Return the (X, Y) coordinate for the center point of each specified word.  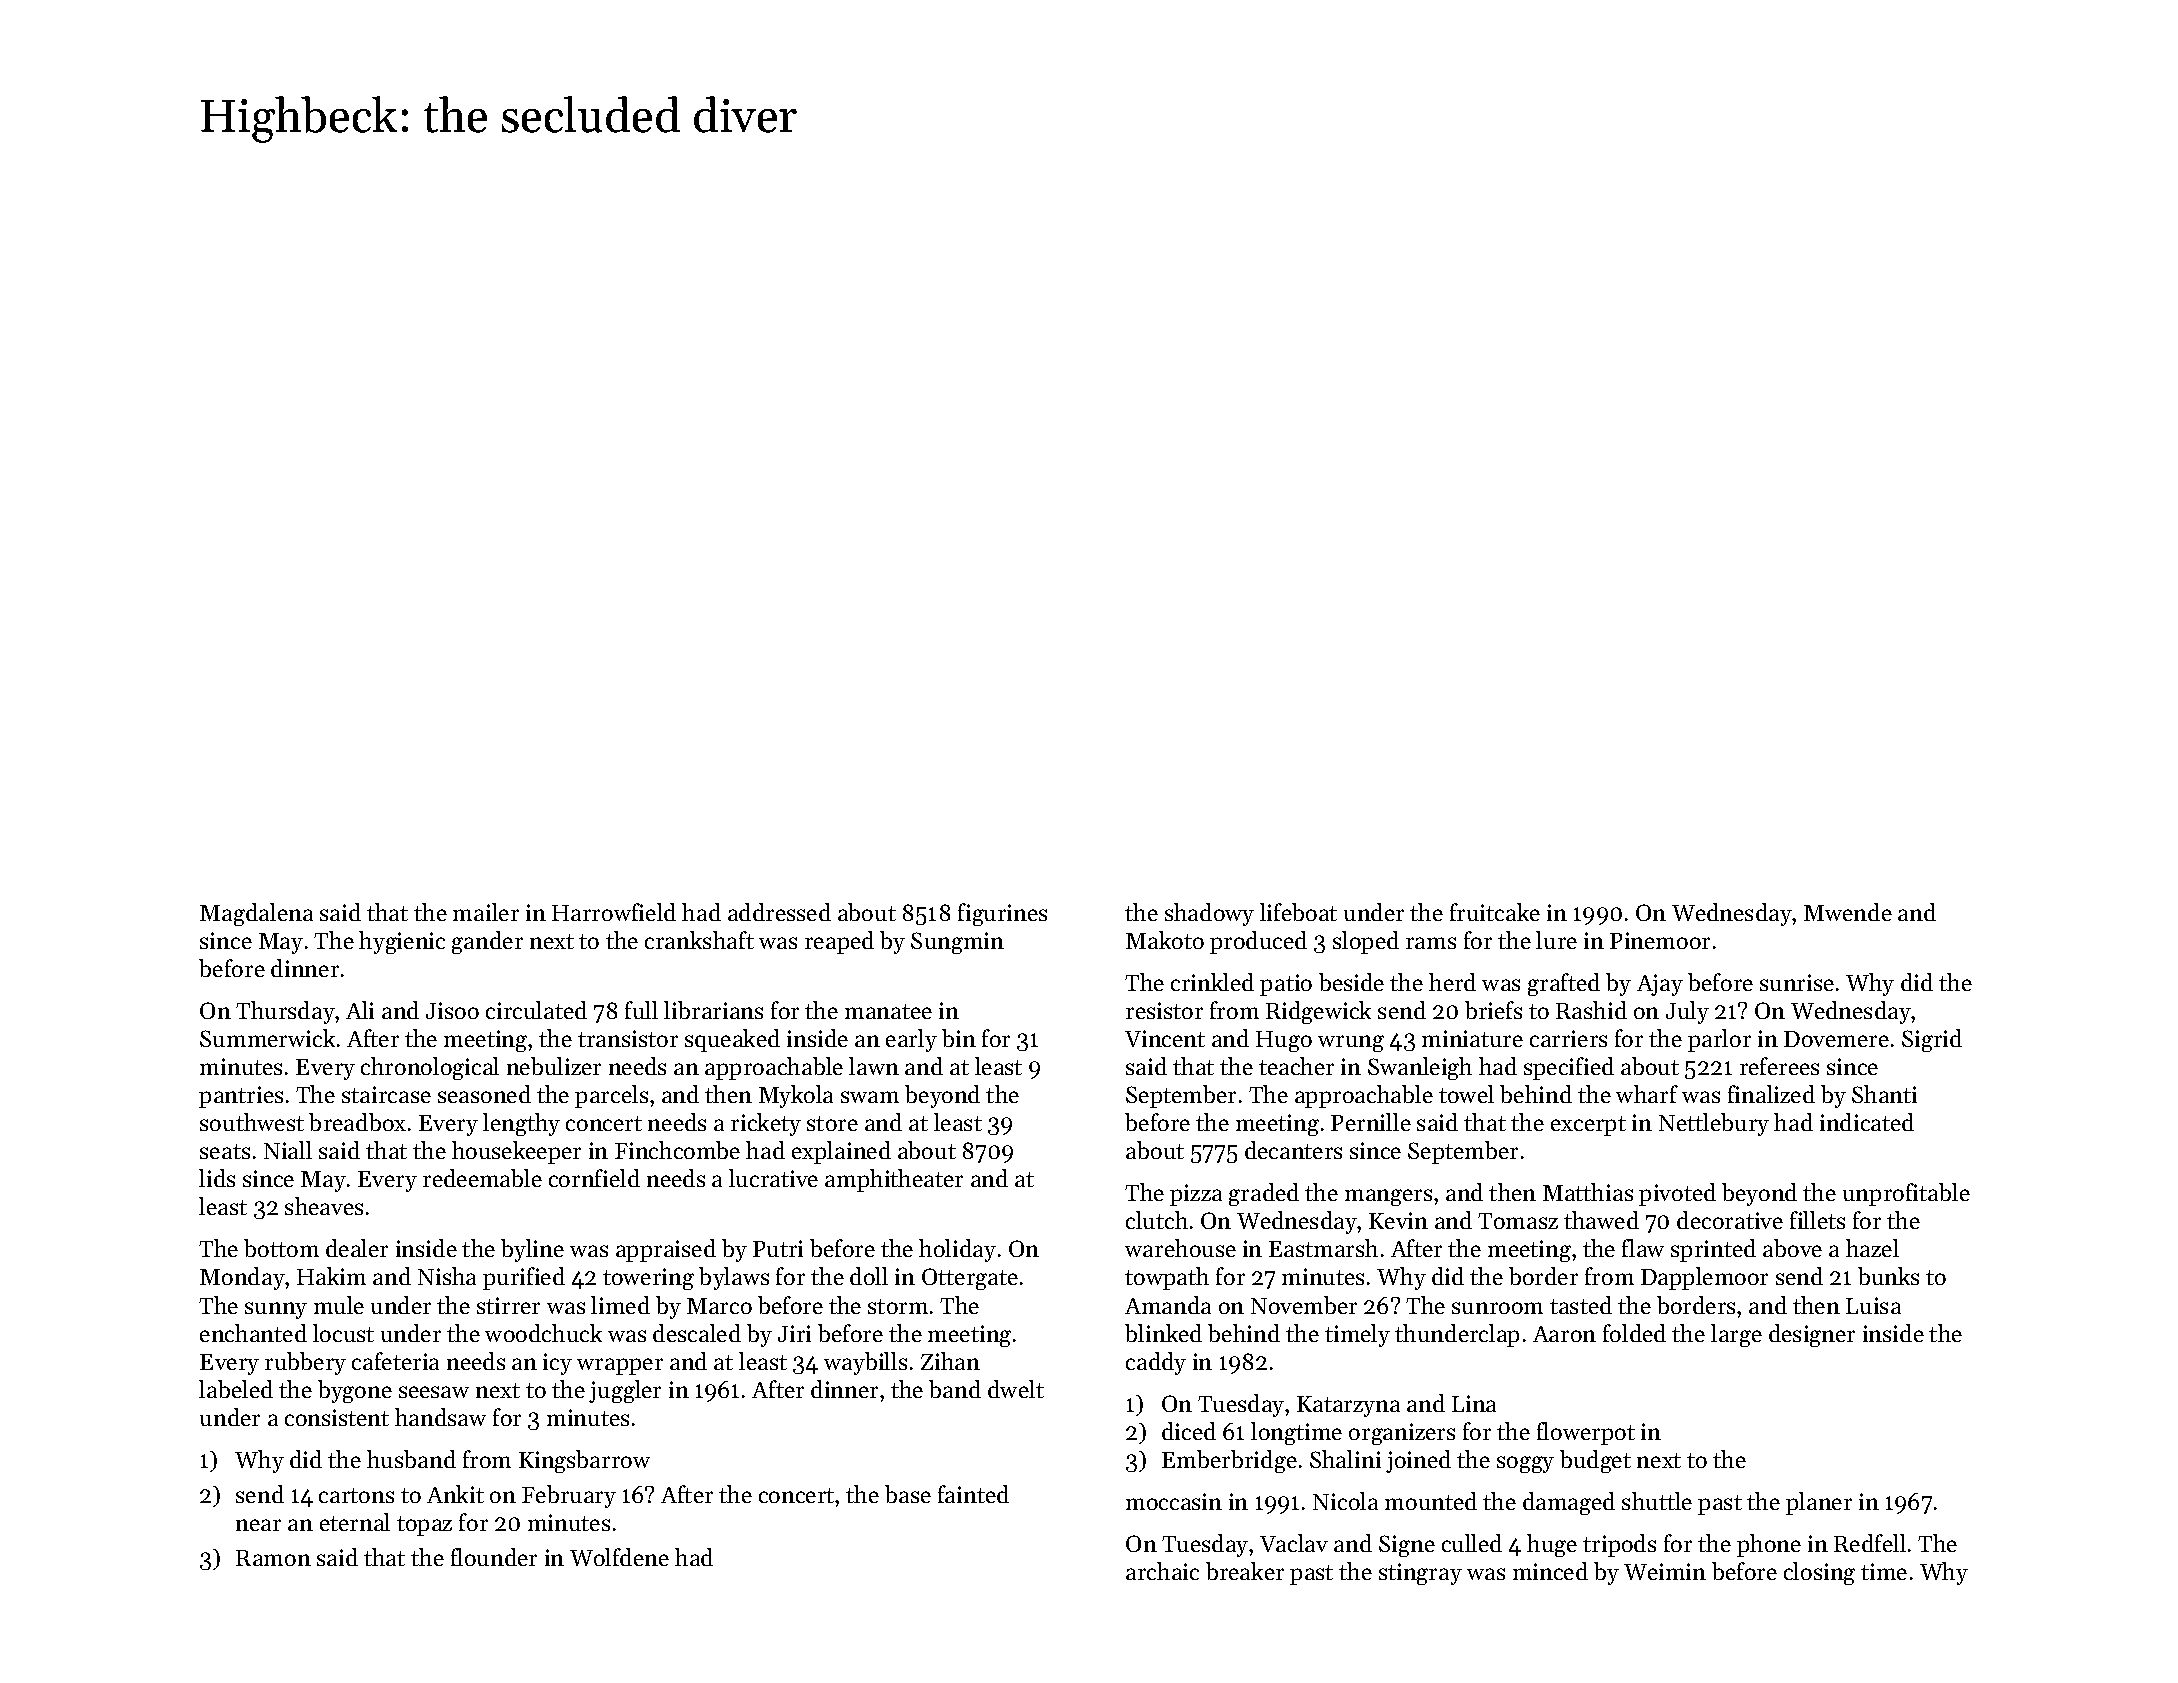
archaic (1162, 1571)
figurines (1002, 914)
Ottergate (970, 1279)
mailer (486, 912)
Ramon (273, 1558)
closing (1819, 1573)
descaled (697, 1333)
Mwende (1848, 912)
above (1792, 1248)
